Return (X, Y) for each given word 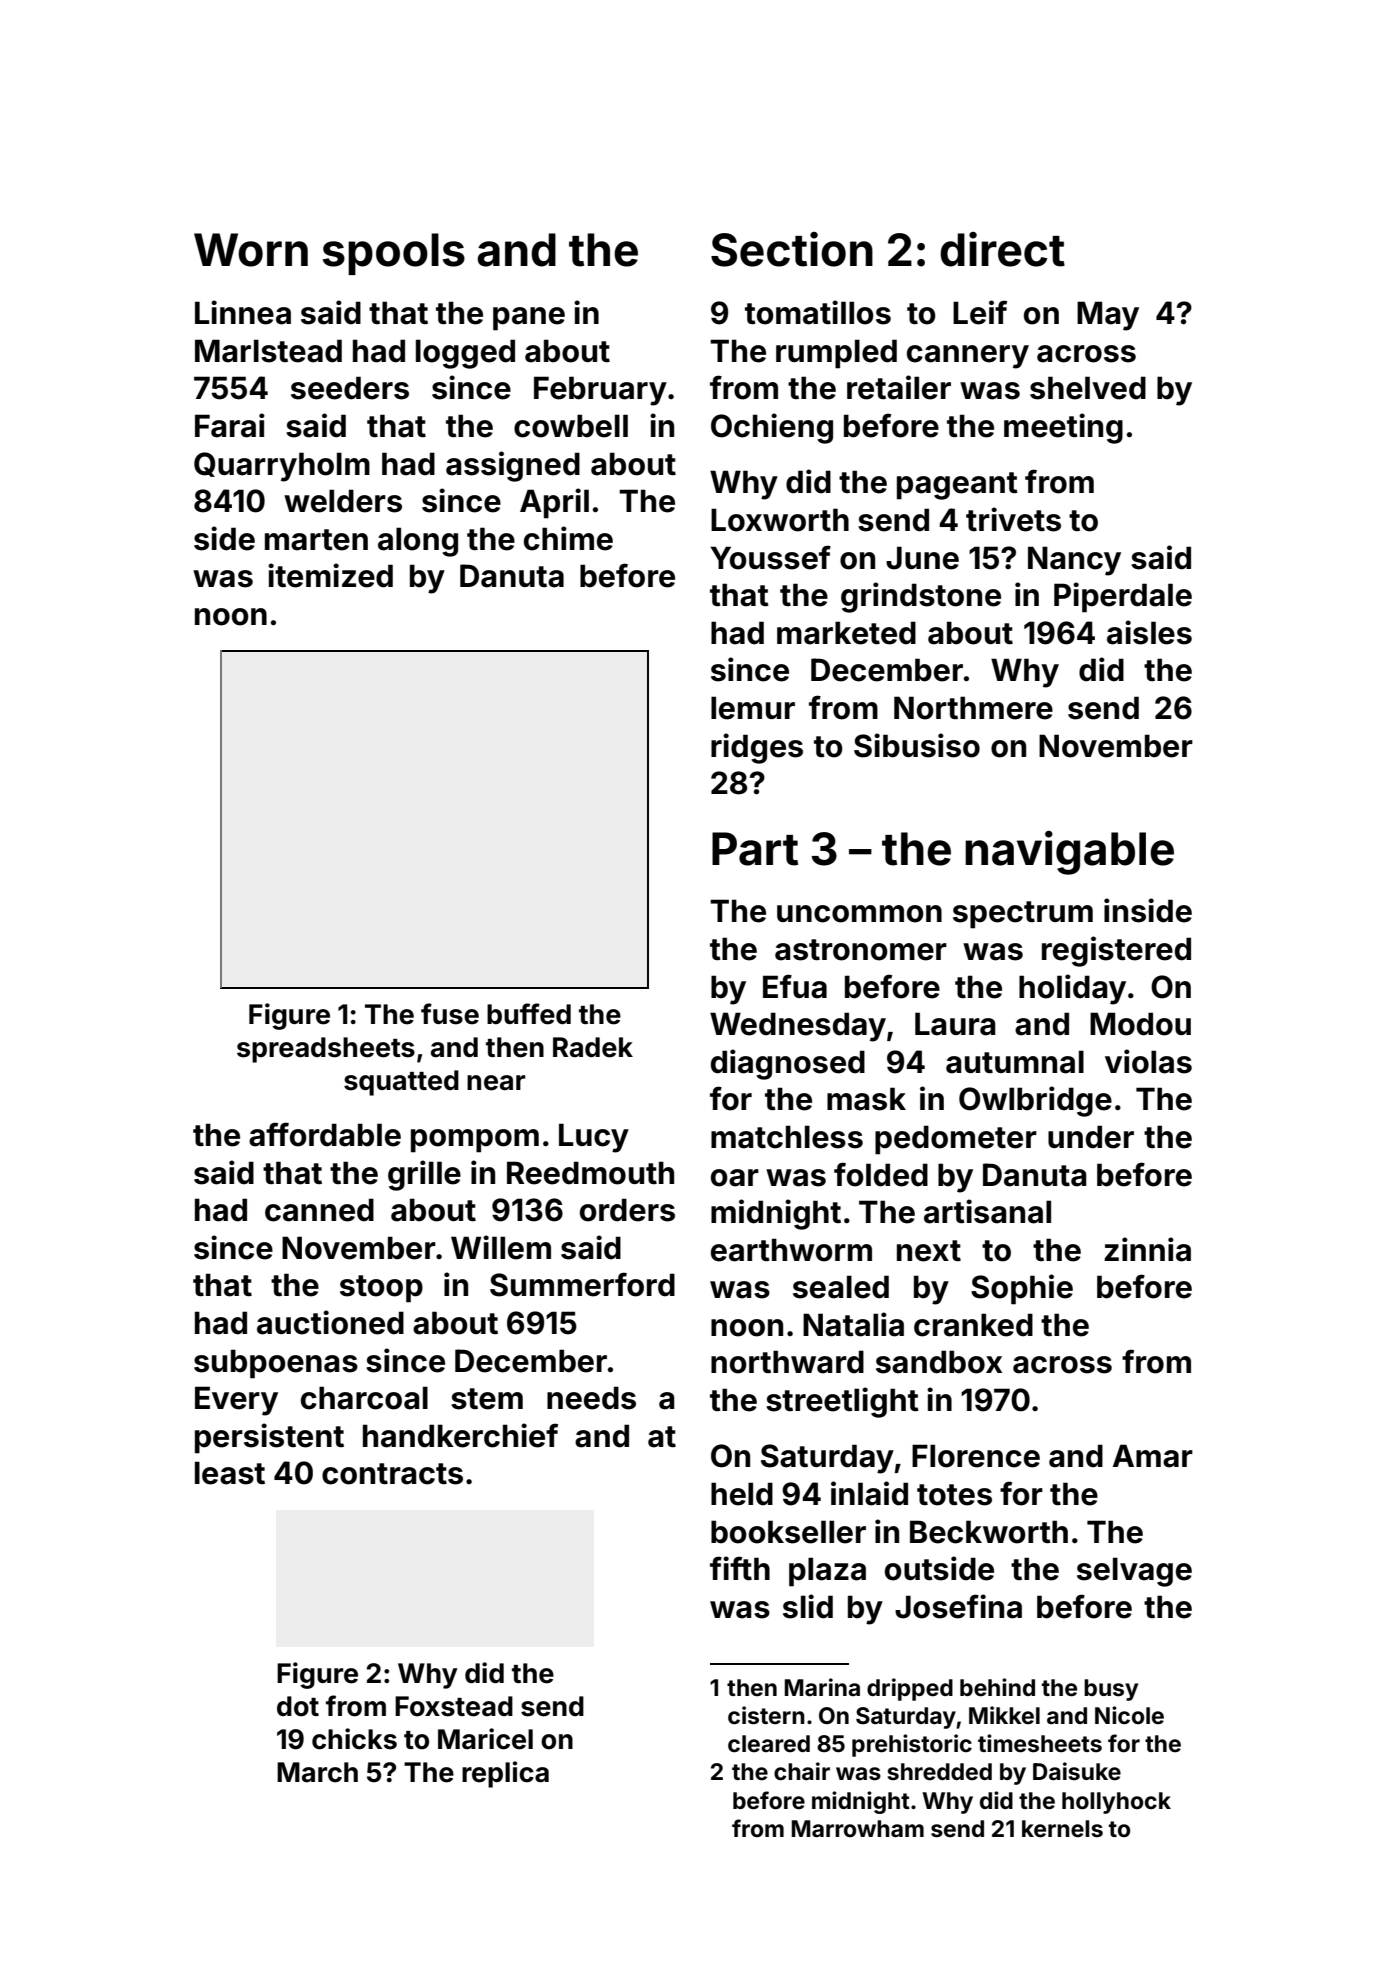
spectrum (1023, 915)
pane (529, 319)
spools (394, 254)
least (230, 1473)
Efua (795, 986)
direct (1002, 249)
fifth (740, 1568)
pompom (475, 1141)
